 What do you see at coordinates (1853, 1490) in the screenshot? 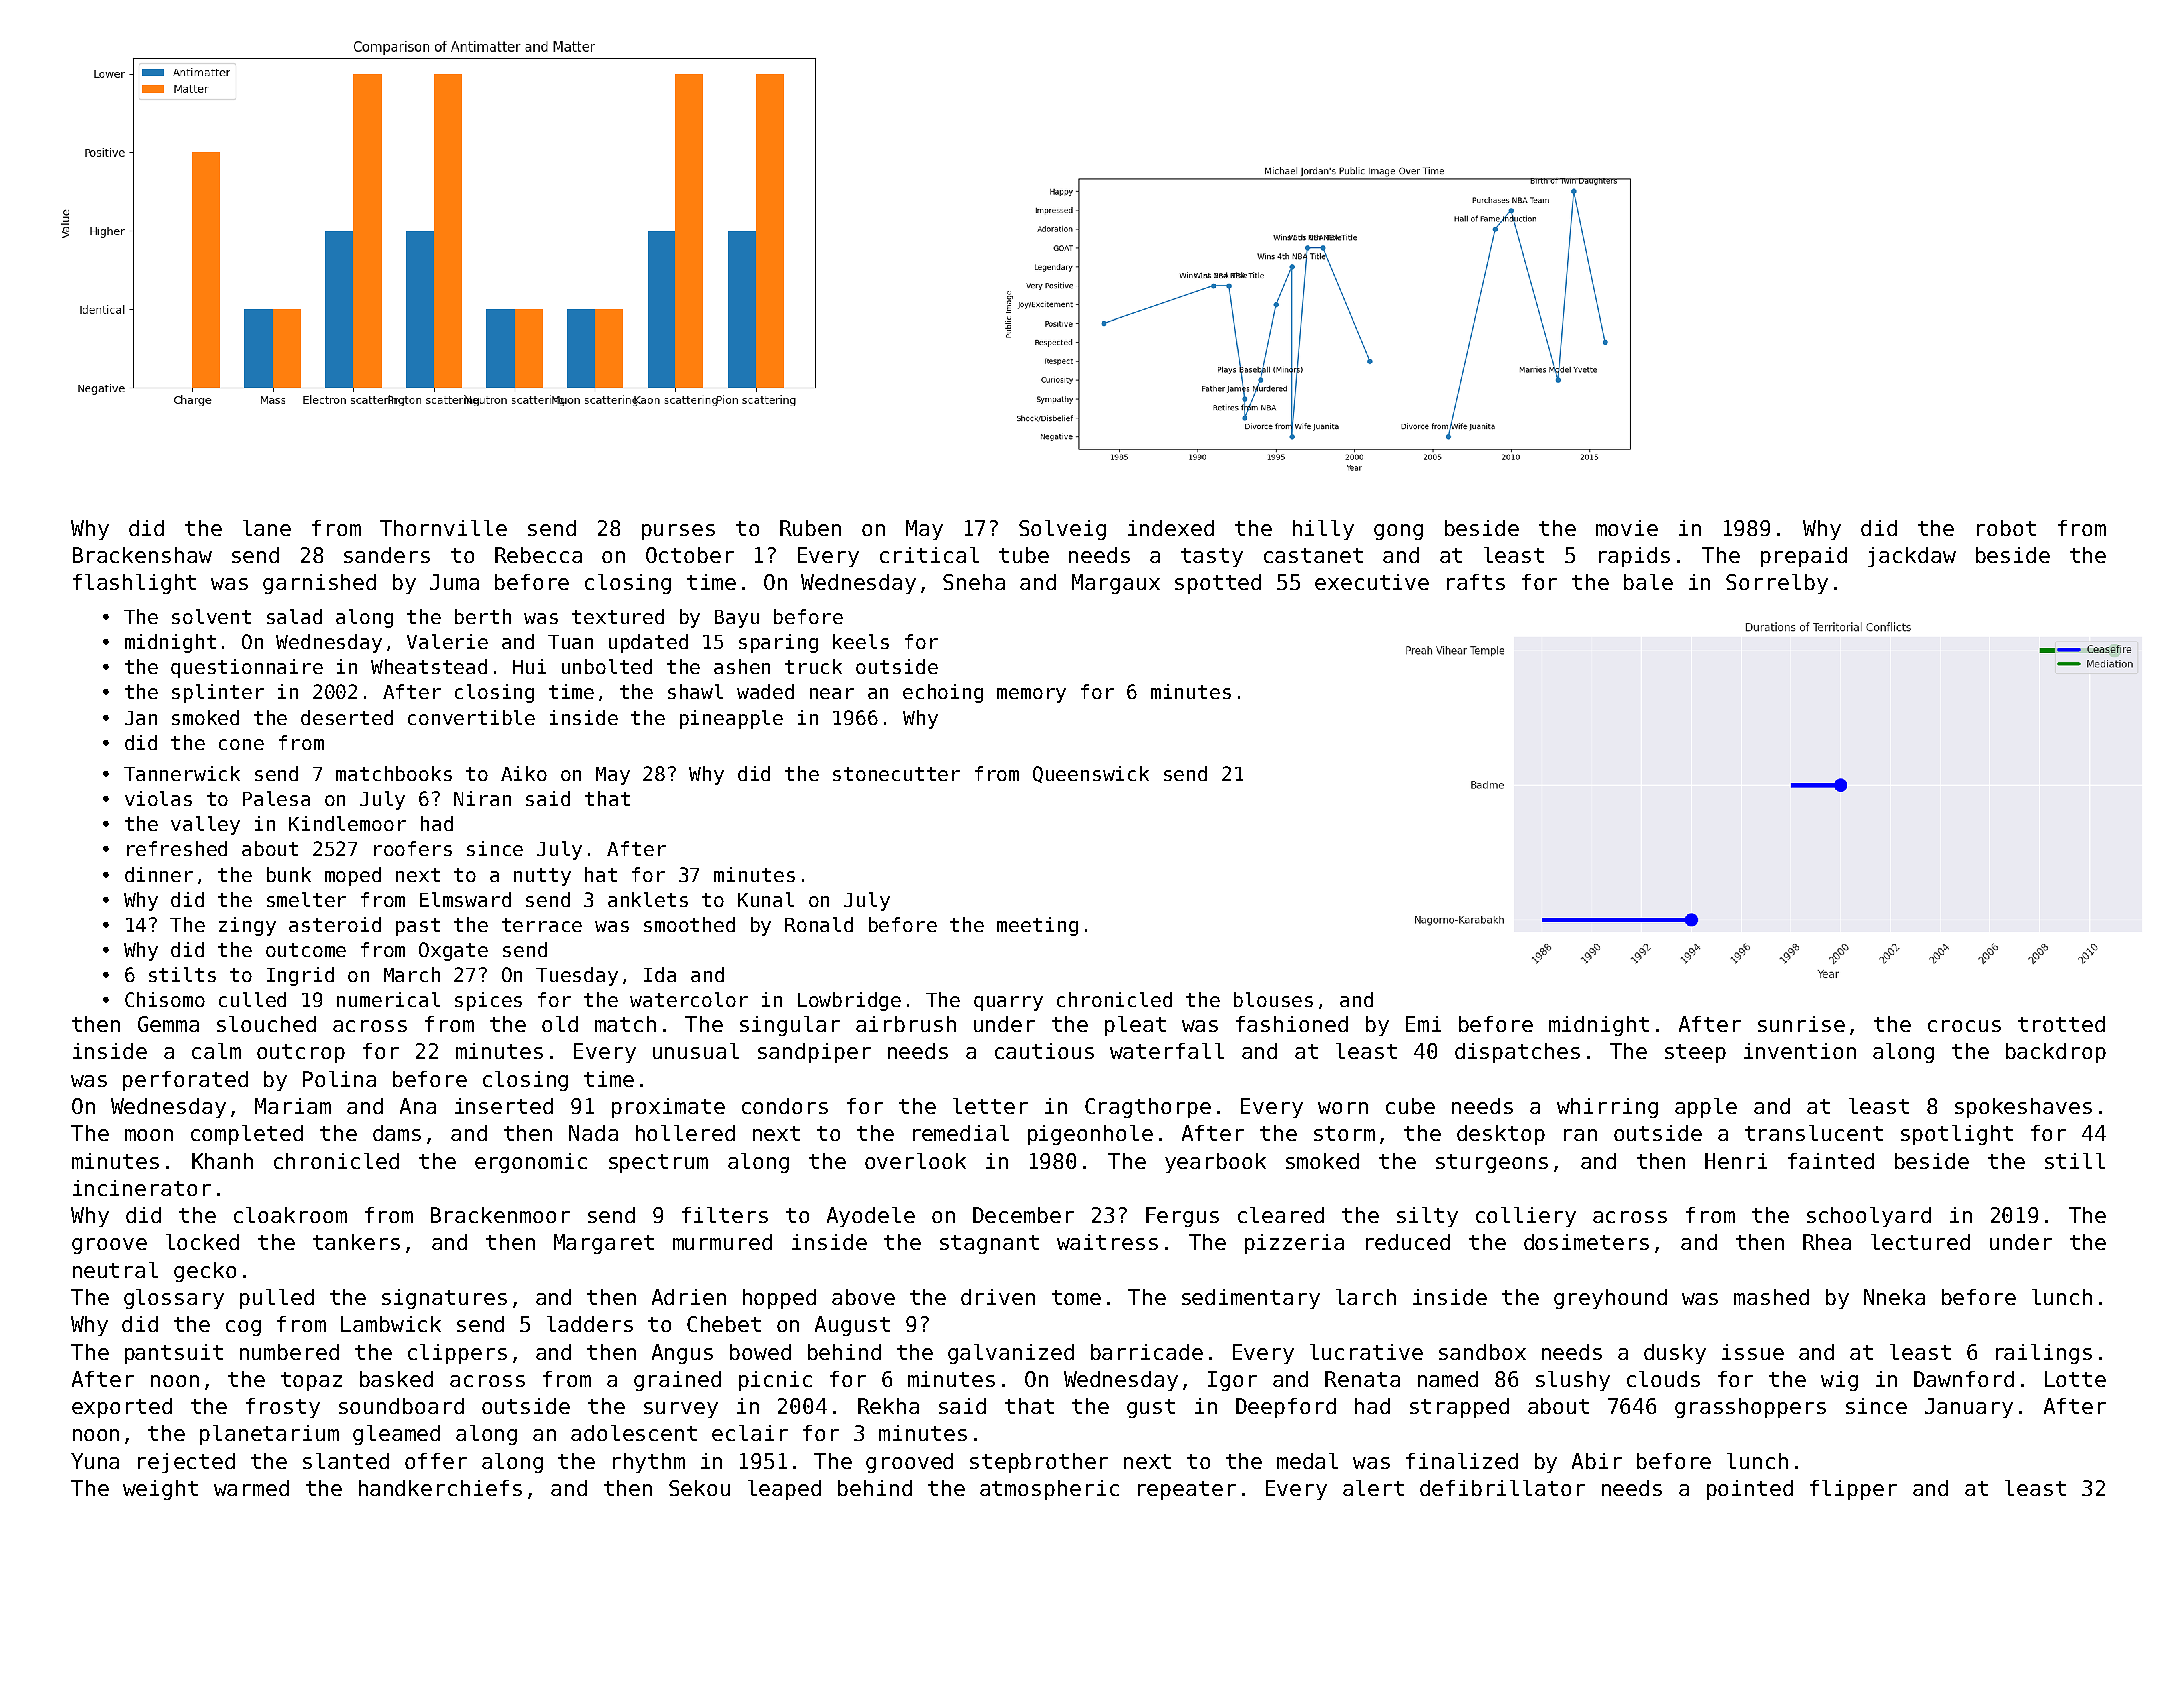
I see `flipper` at bounding box center [1853, 1490].
